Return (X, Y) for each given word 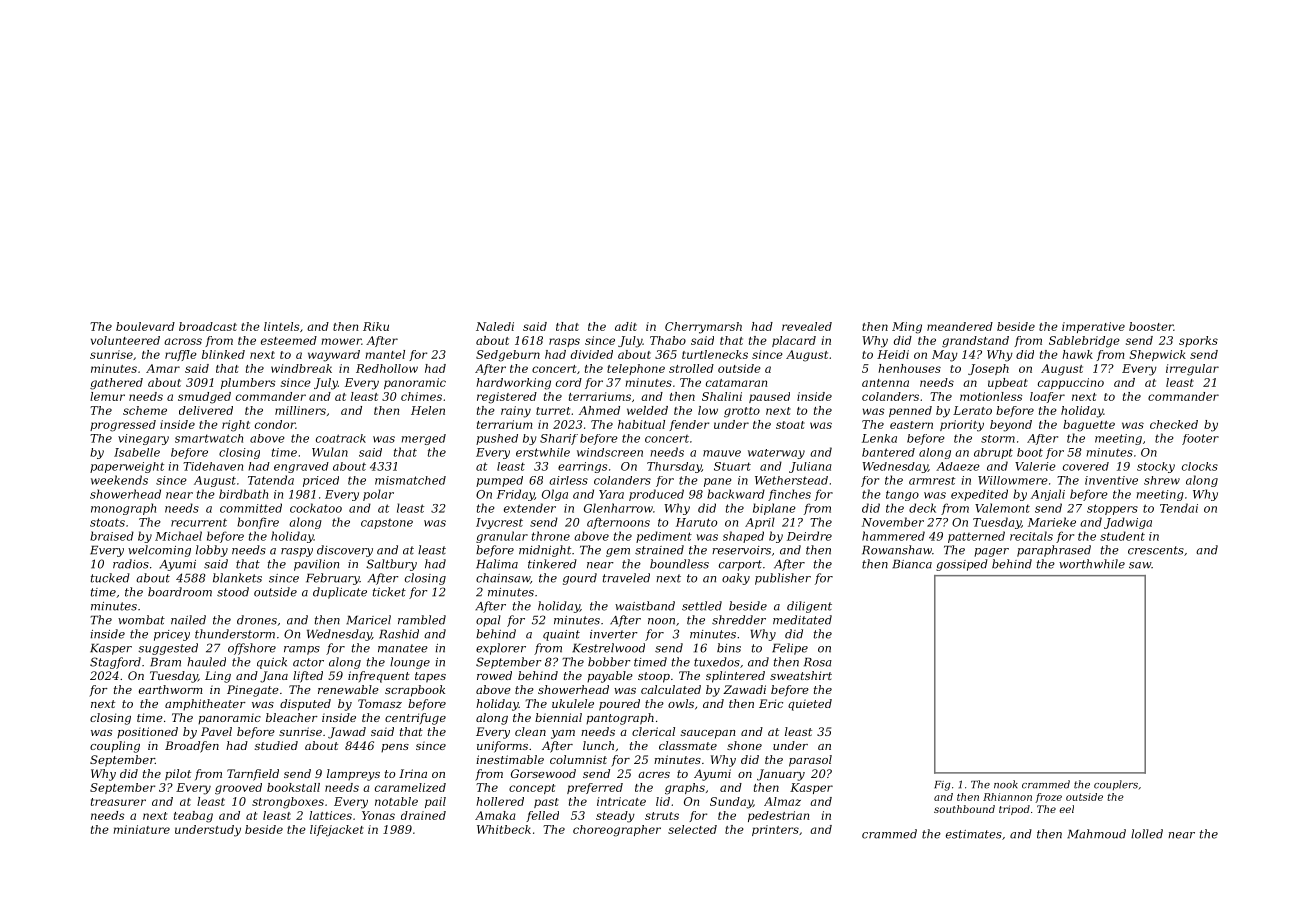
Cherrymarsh (703, 328)
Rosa (818, 662)
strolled (691, 368)
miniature (141, 829)
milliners (300, 410)
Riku (376, 326)
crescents (1156, 550)
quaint (561, 635)
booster (1151, 326)
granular (502, 537)
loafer (1047, 397)
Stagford (115, 663)
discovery (345, 551)
